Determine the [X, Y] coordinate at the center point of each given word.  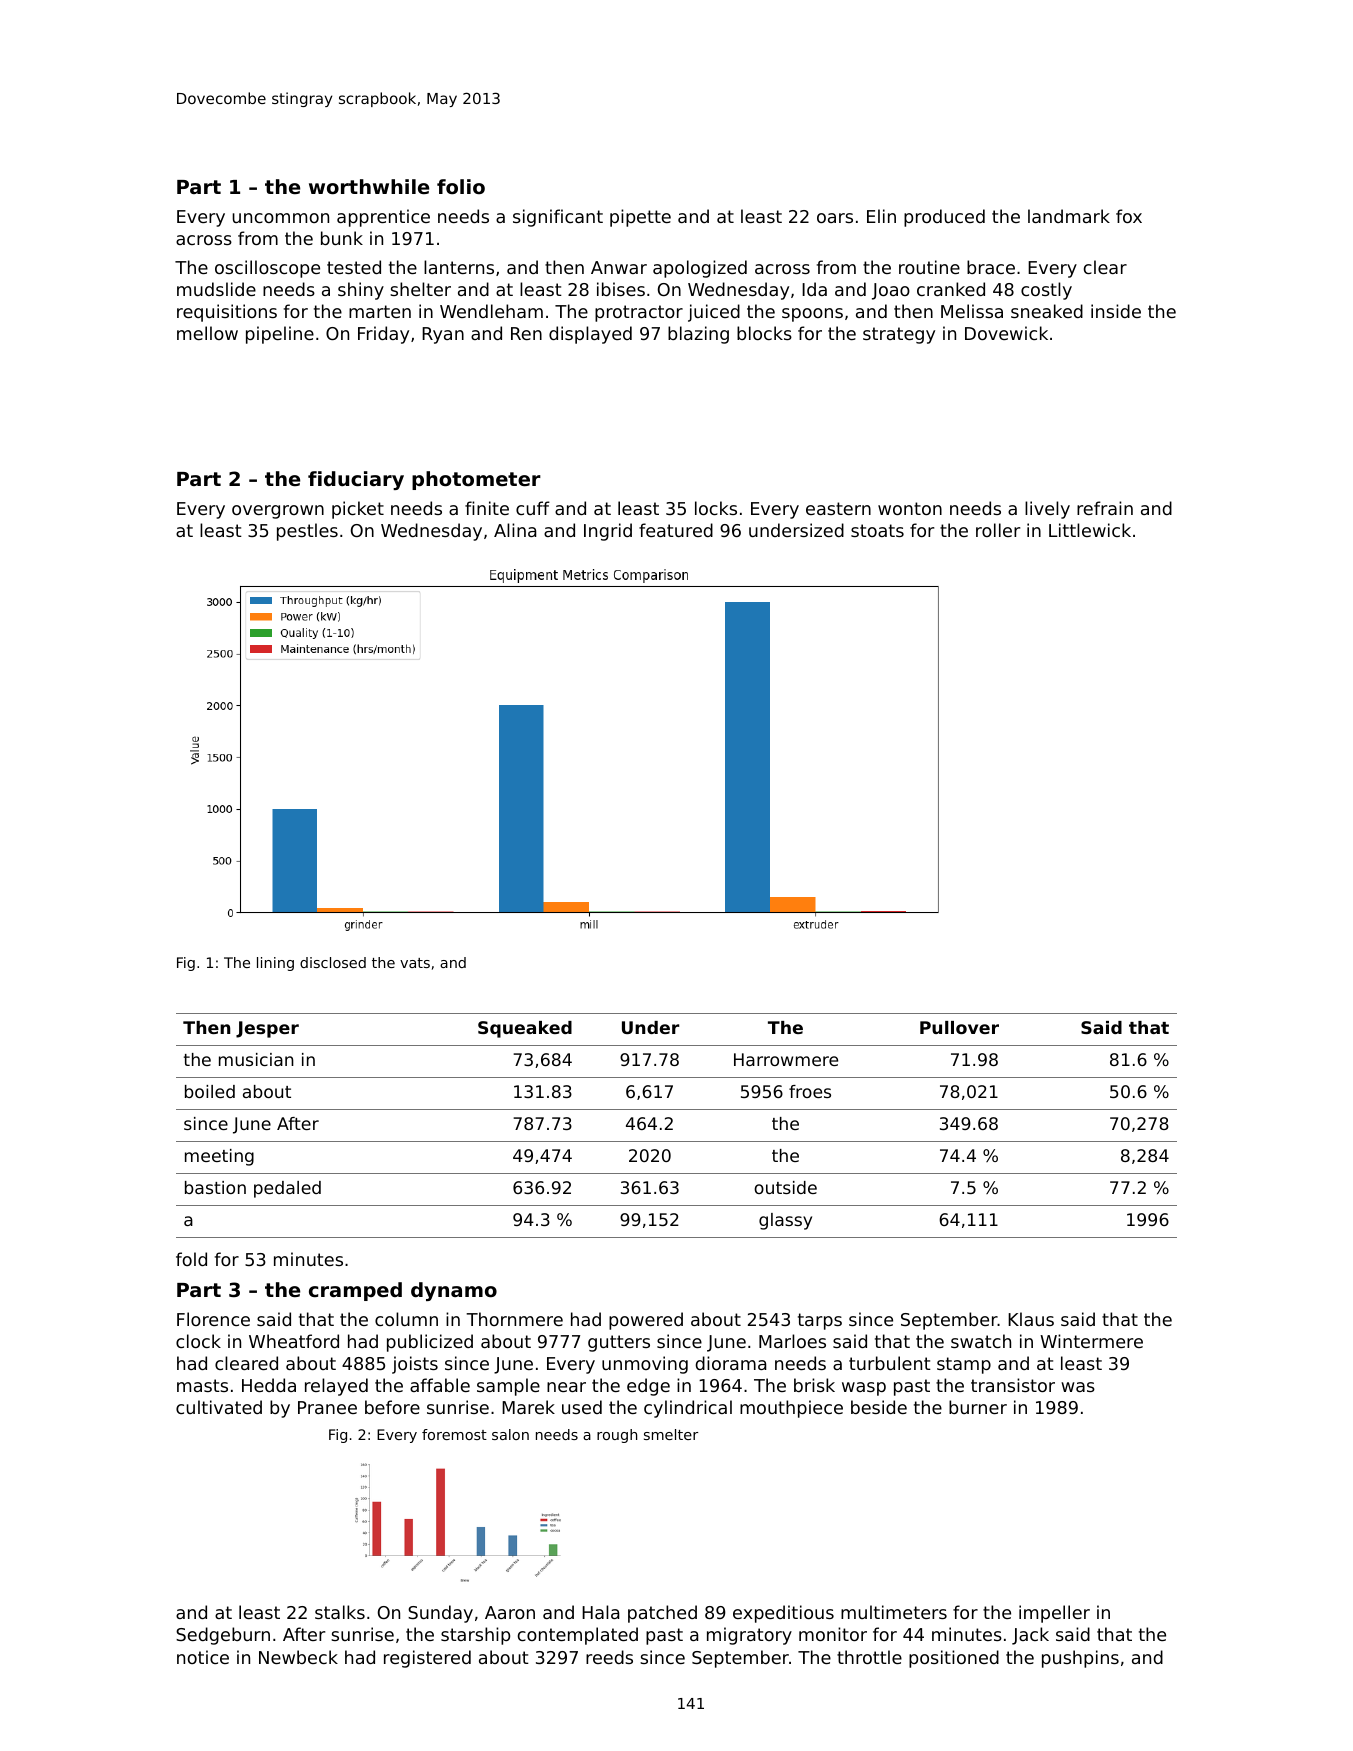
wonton [910, 508]
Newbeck [298, 1657]
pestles [307, 532]
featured [676, 530]
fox [1129, 216]
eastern [838, 508]
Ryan [443, 335]
